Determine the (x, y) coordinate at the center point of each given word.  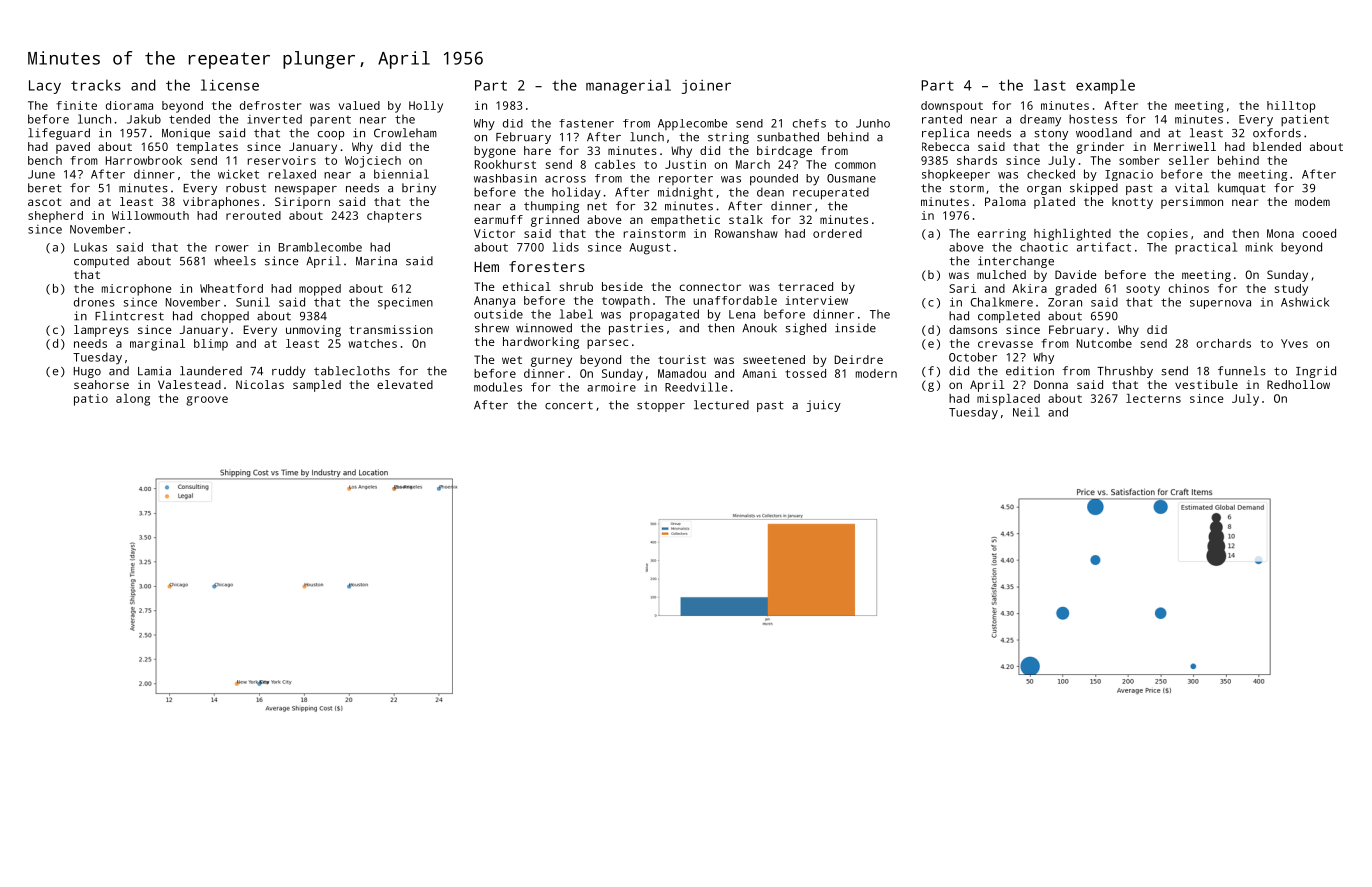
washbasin (505, 178)
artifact (1104, 247)
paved (73, 148)
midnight (685, 193)
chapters (394, 217)
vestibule (1206, 384)
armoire (611, 387)
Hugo (87, 372)
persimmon (1192, 203)
